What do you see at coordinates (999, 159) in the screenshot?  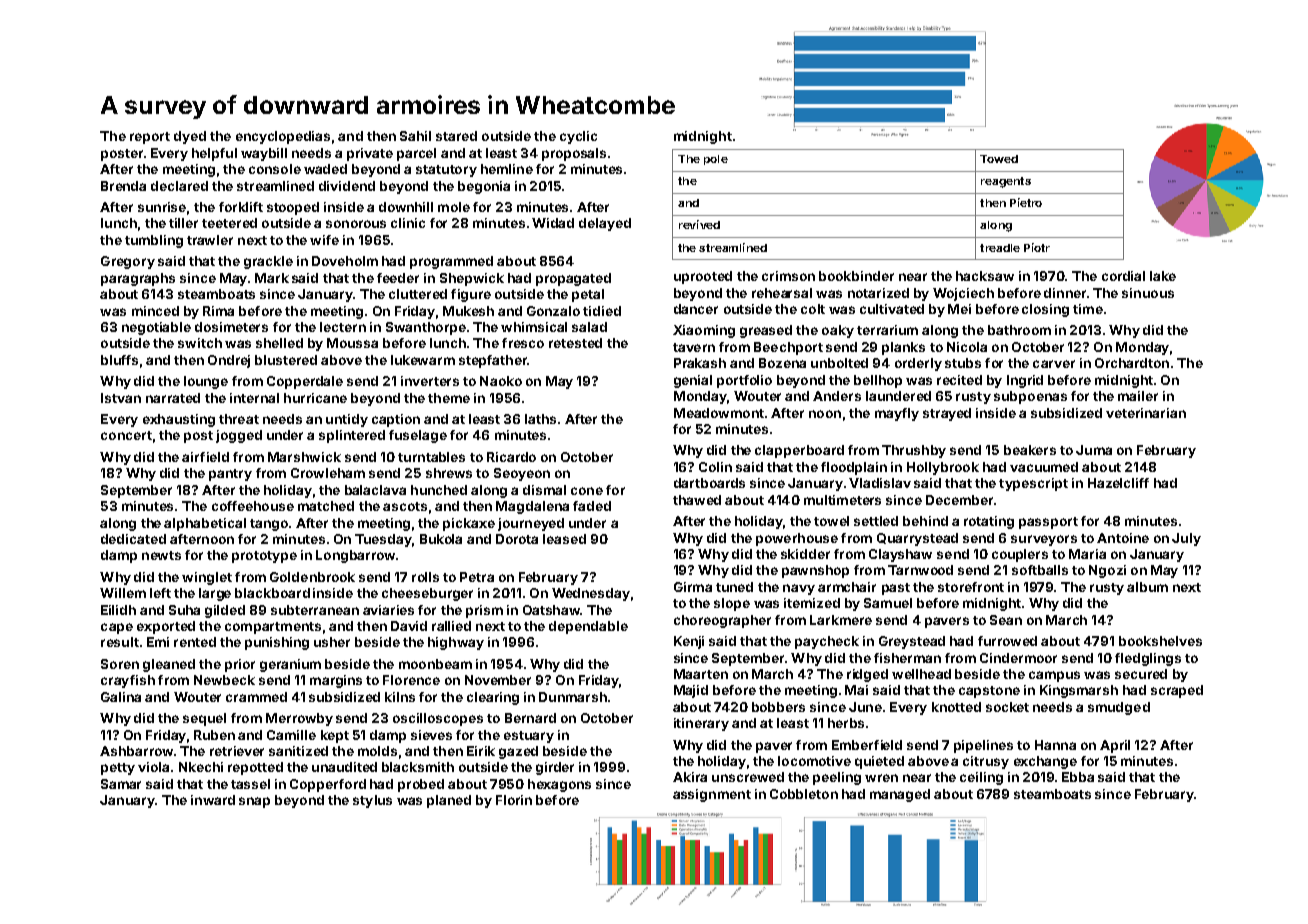 I see `Towed` at bounding box center [999, 159].
